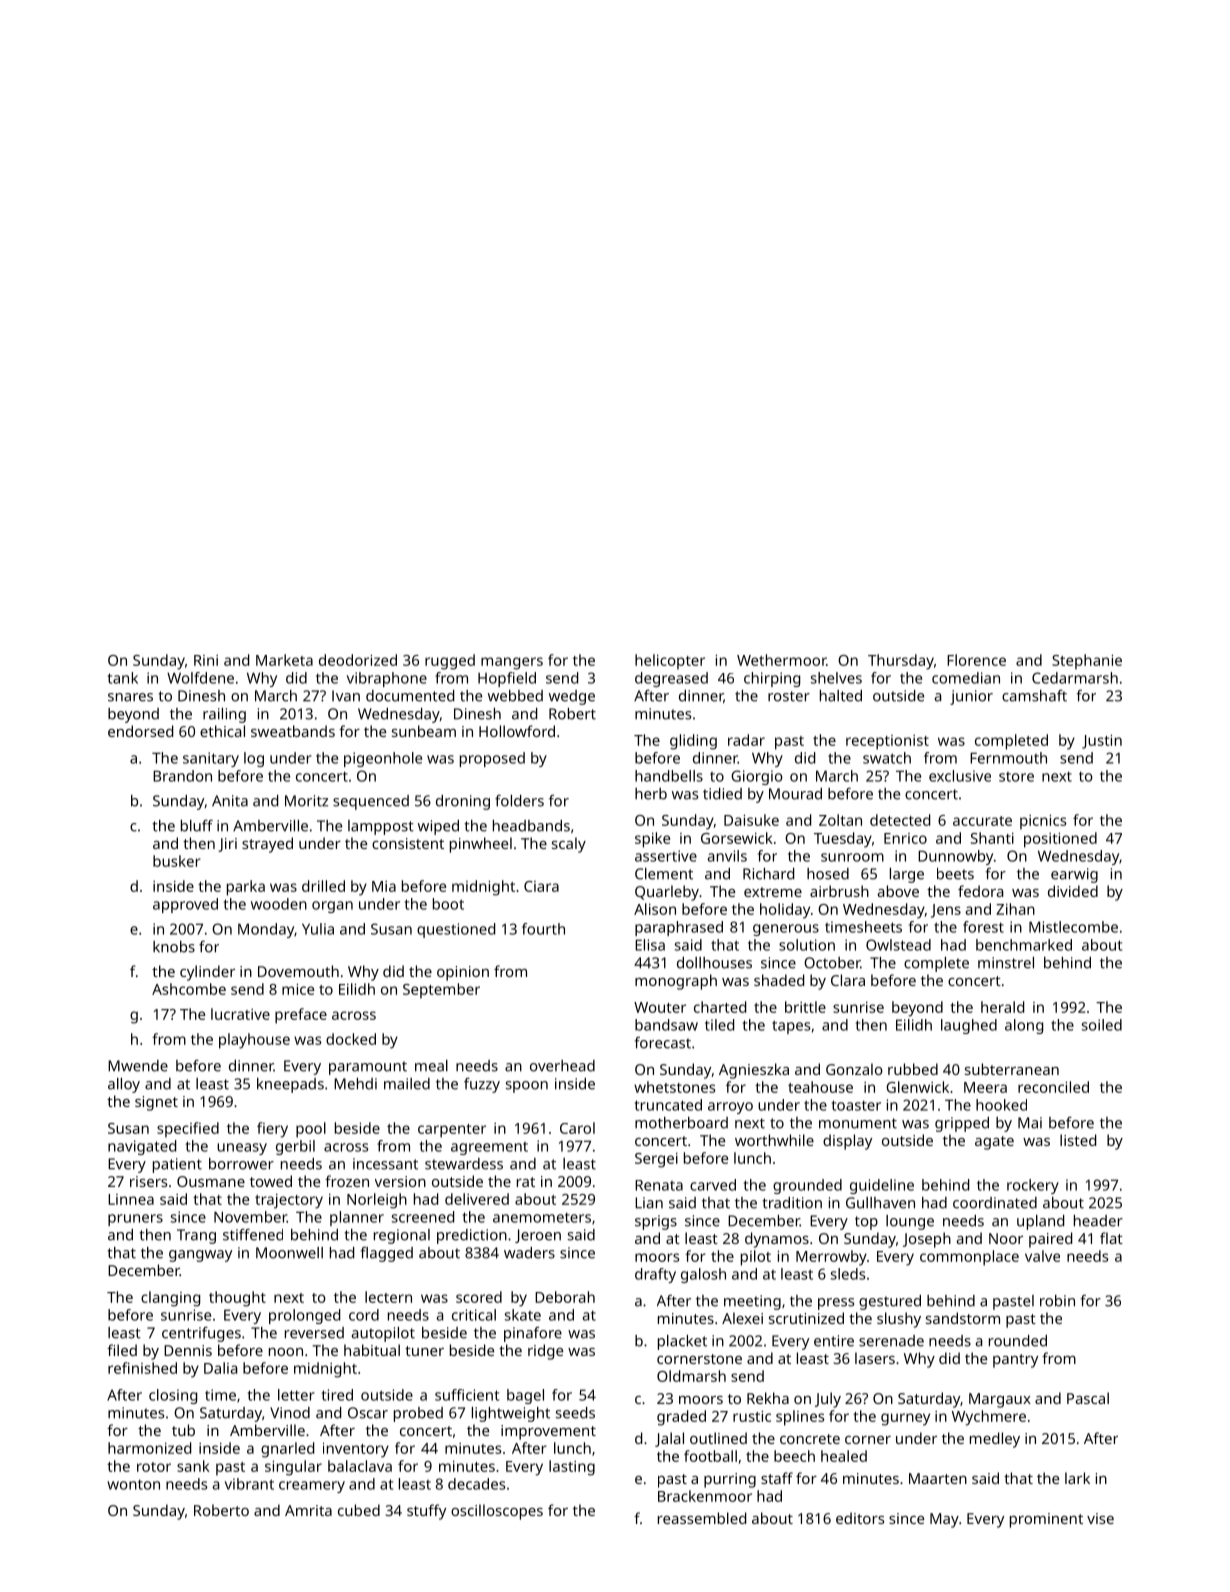 The image size is (1230, 1592). I want to click on proposed, so click(492, 759).
